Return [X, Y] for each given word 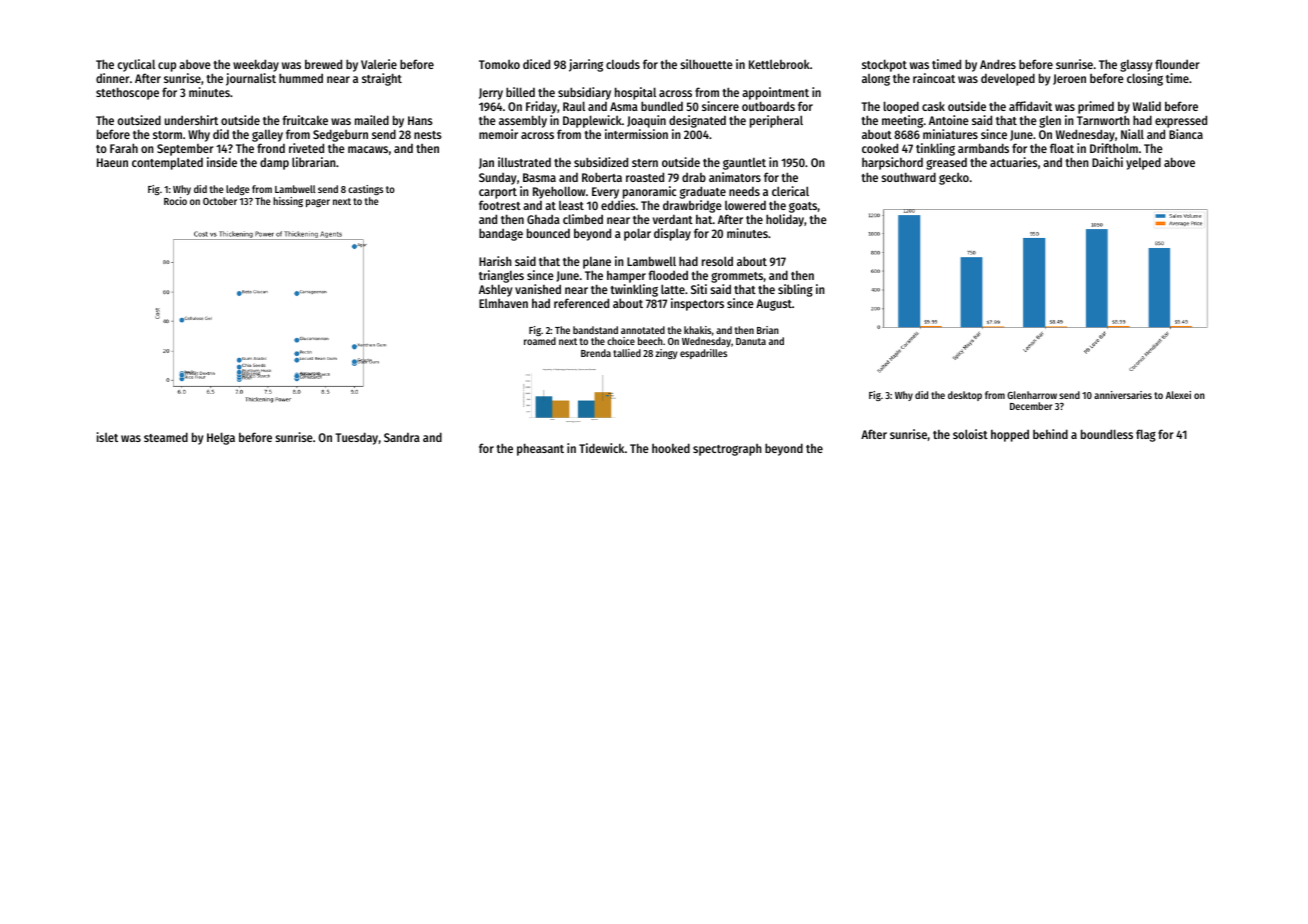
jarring [586, 65]
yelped [1143, 163]
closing [1145, 79]
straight [382, 79]
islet [107, 437]
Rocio [175, 201]
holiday [785, 220]
